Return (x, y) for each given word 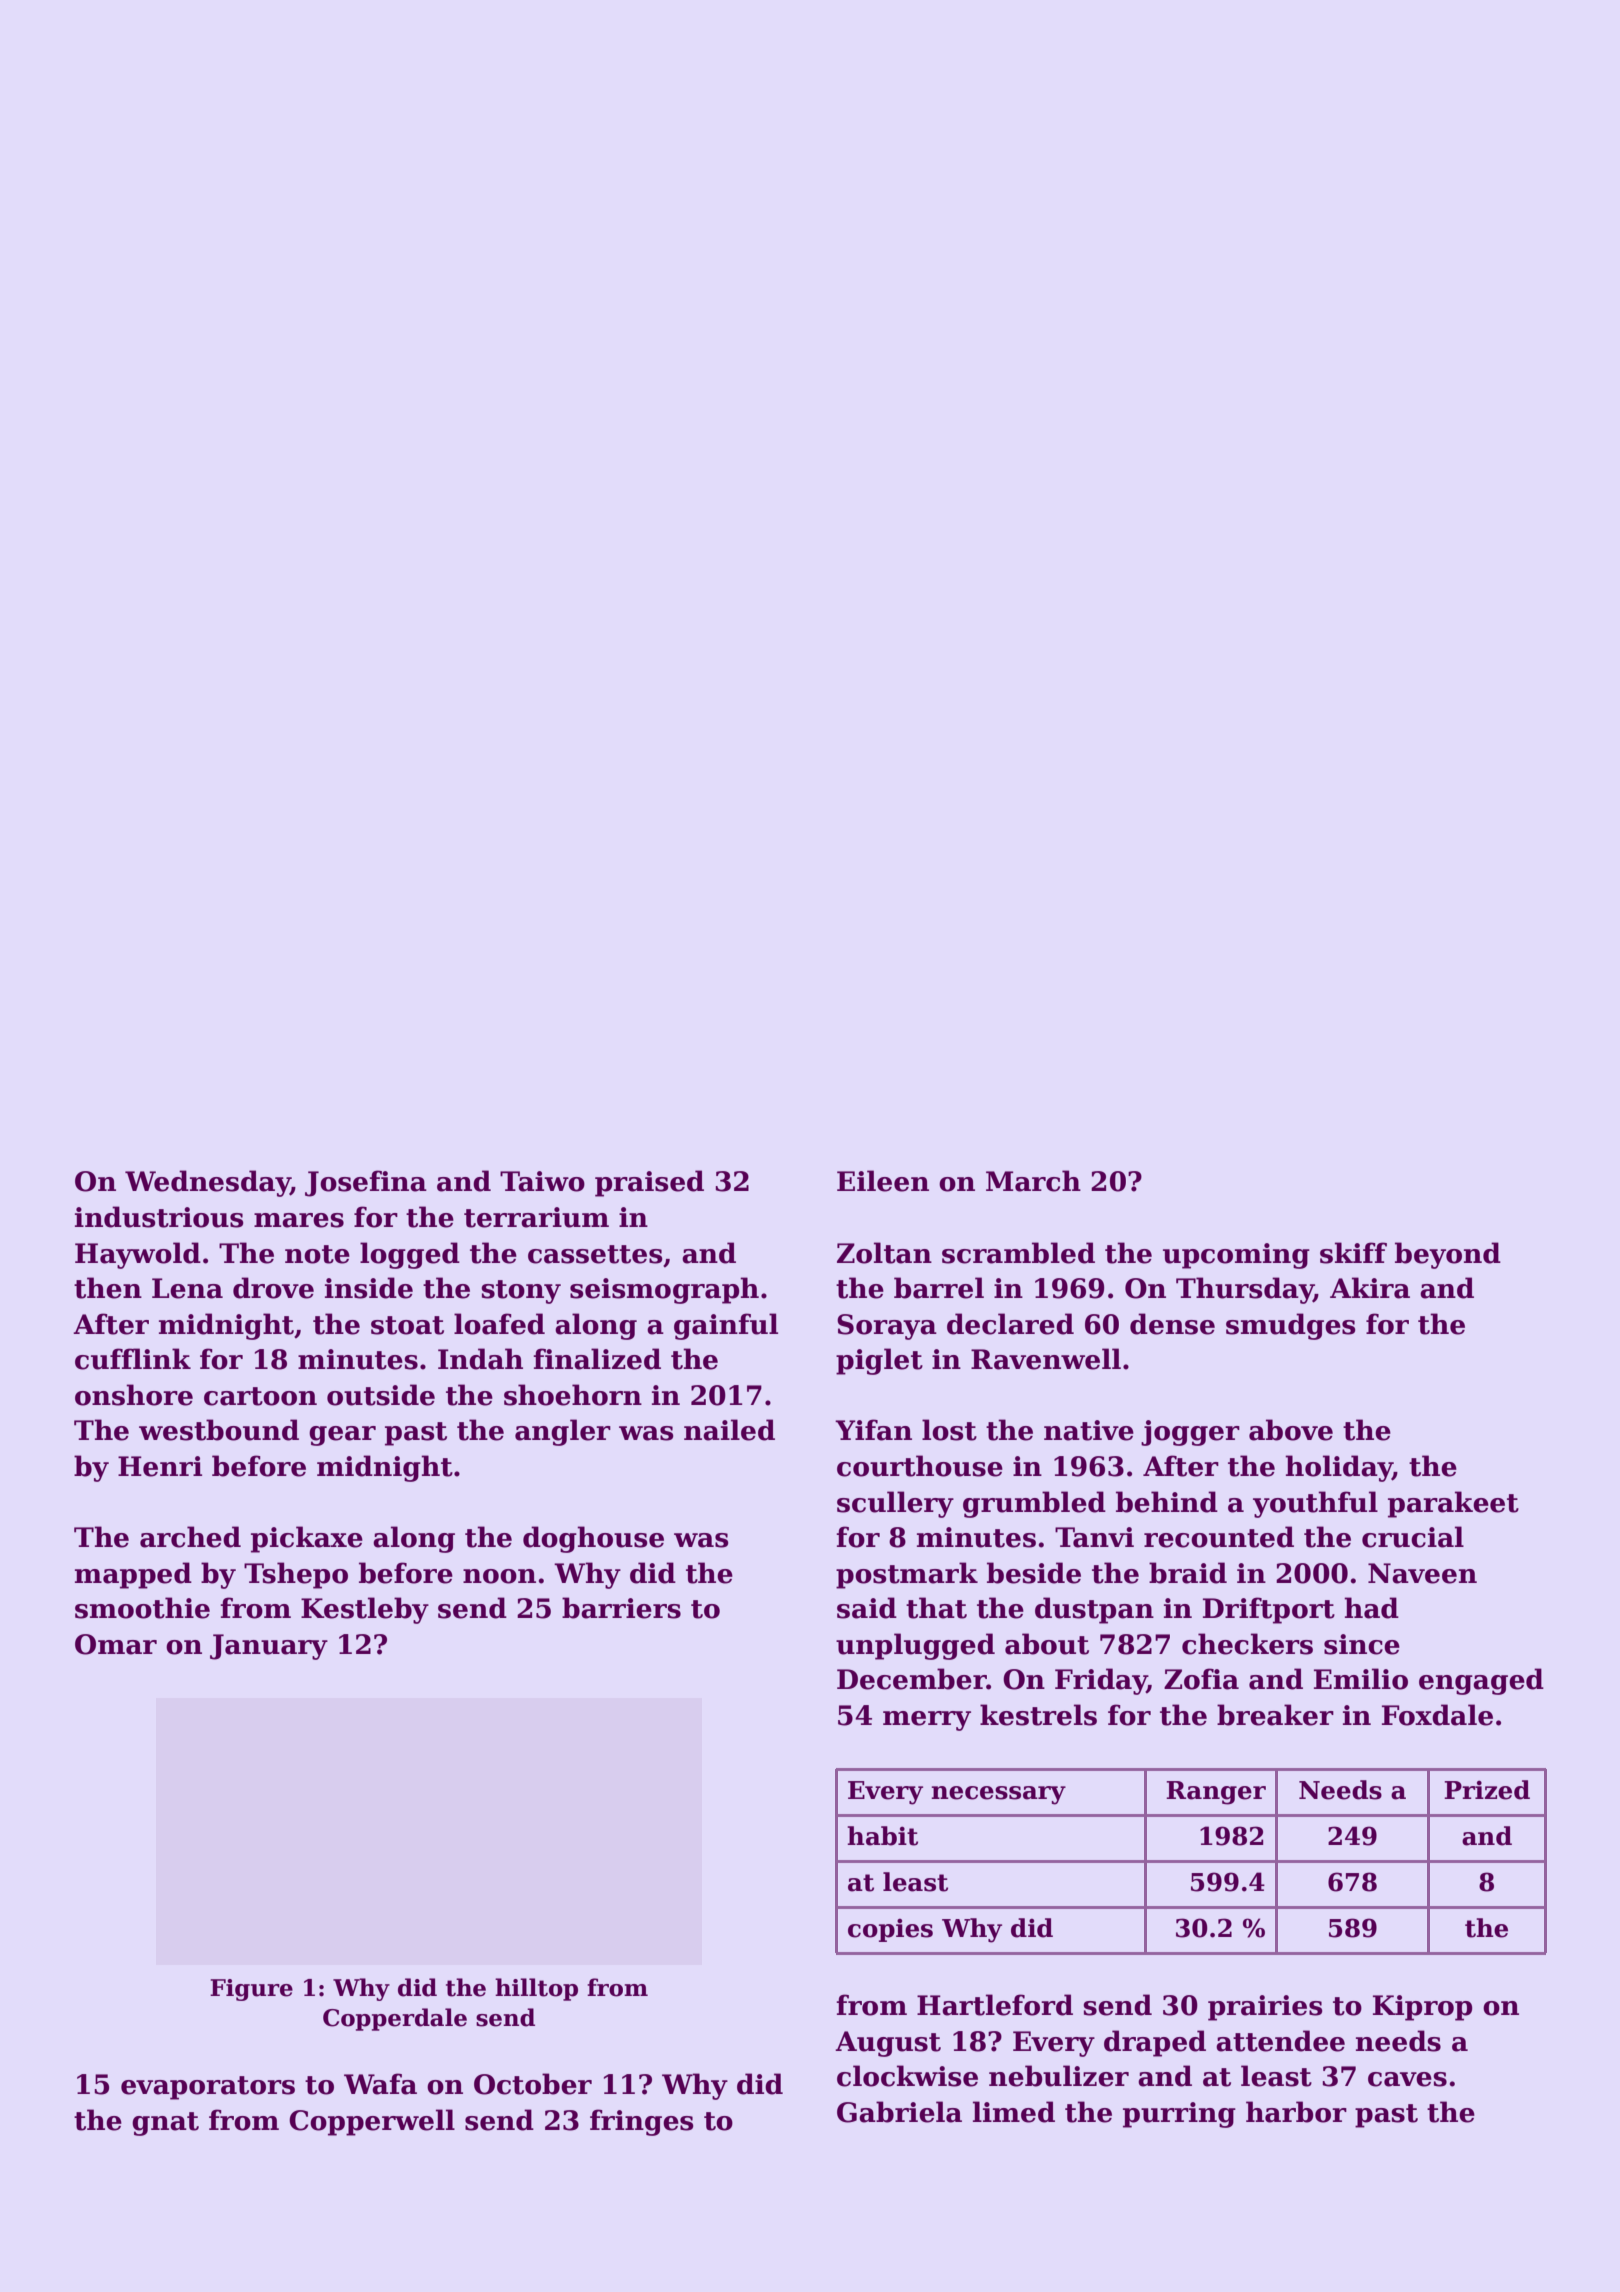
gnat (165, 2124)
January (269, 1647)
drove (273, 1288)
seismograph (664, 1290)
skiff (1353, 1253)
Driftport (1269, 1610)
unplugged (915, 1646)
